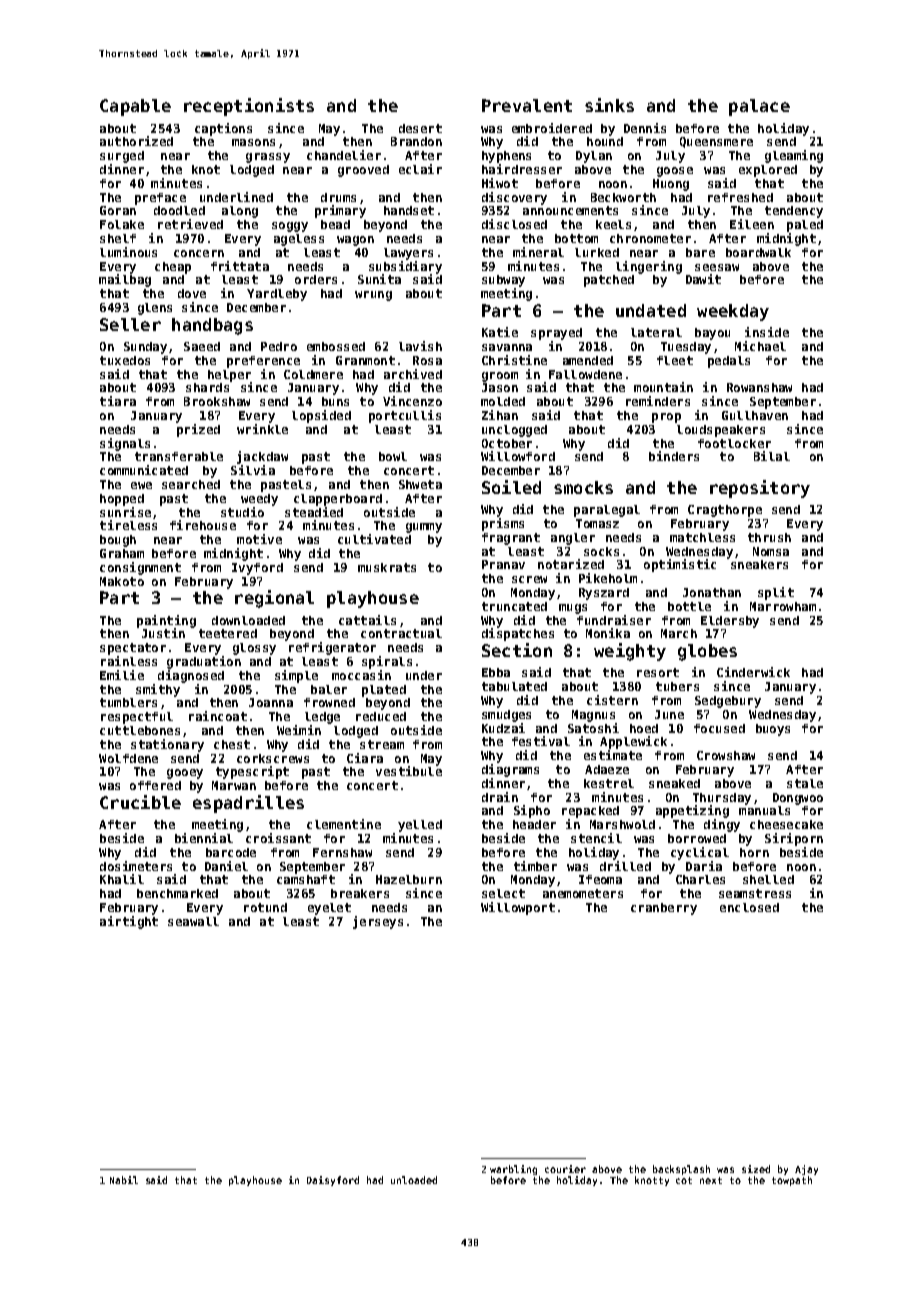  Describe the element at coordinates (514, 686) in the screenshot. I see `tabulated` at that location.
